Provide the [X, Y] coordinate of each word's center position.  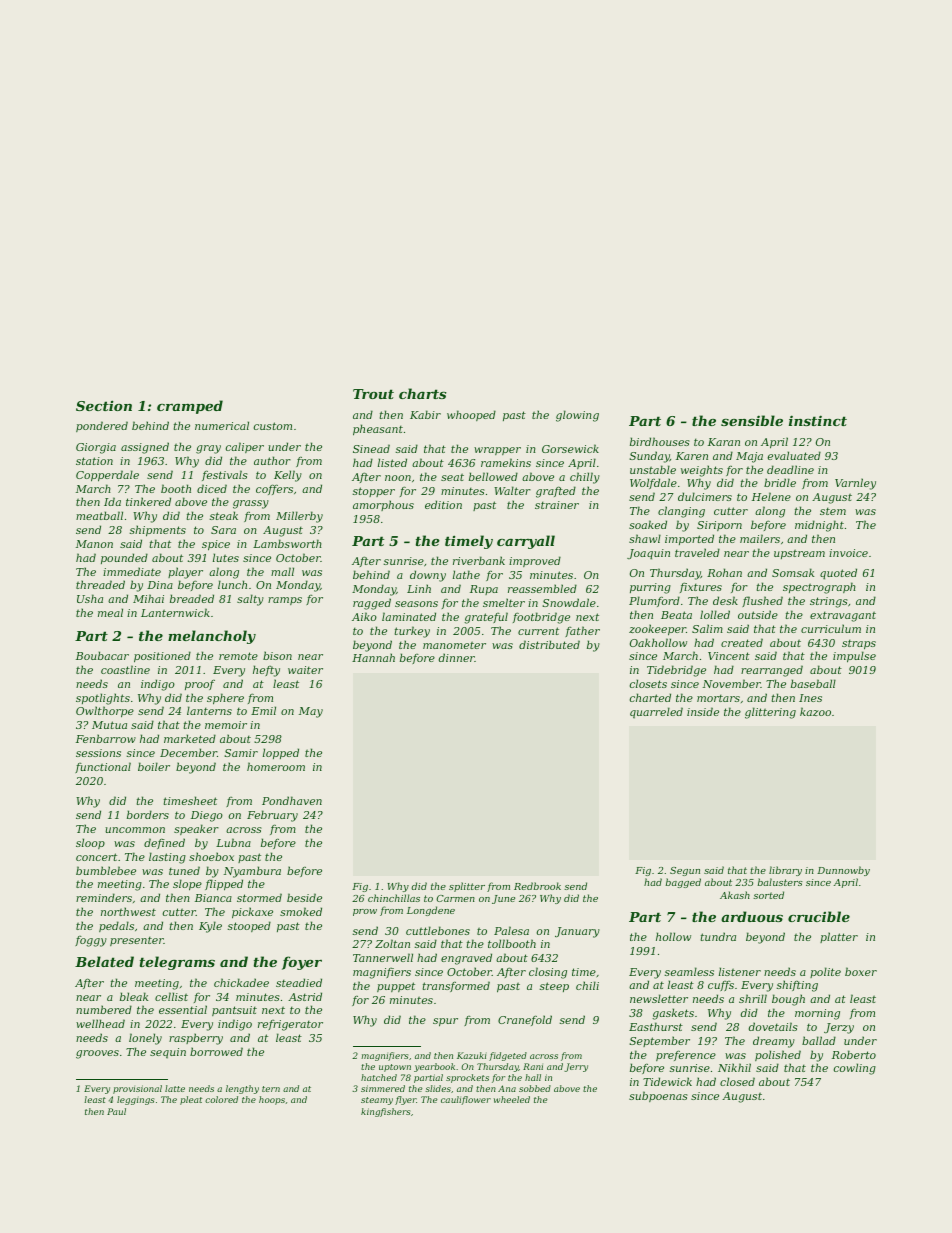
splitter [467, 887]
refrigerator [290, 1025]
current [538, 631]
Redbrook [537, 886]
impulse [854, 657]
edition [443, 504]
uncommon [135, 830]
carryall [526, 542]
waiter [305, 670]
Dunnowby [843, 871]
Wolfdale [653, 483]
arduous [752, 916]
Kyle [210, 927]
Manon [94, 544]
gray [208, 449]
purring [650, 588]
